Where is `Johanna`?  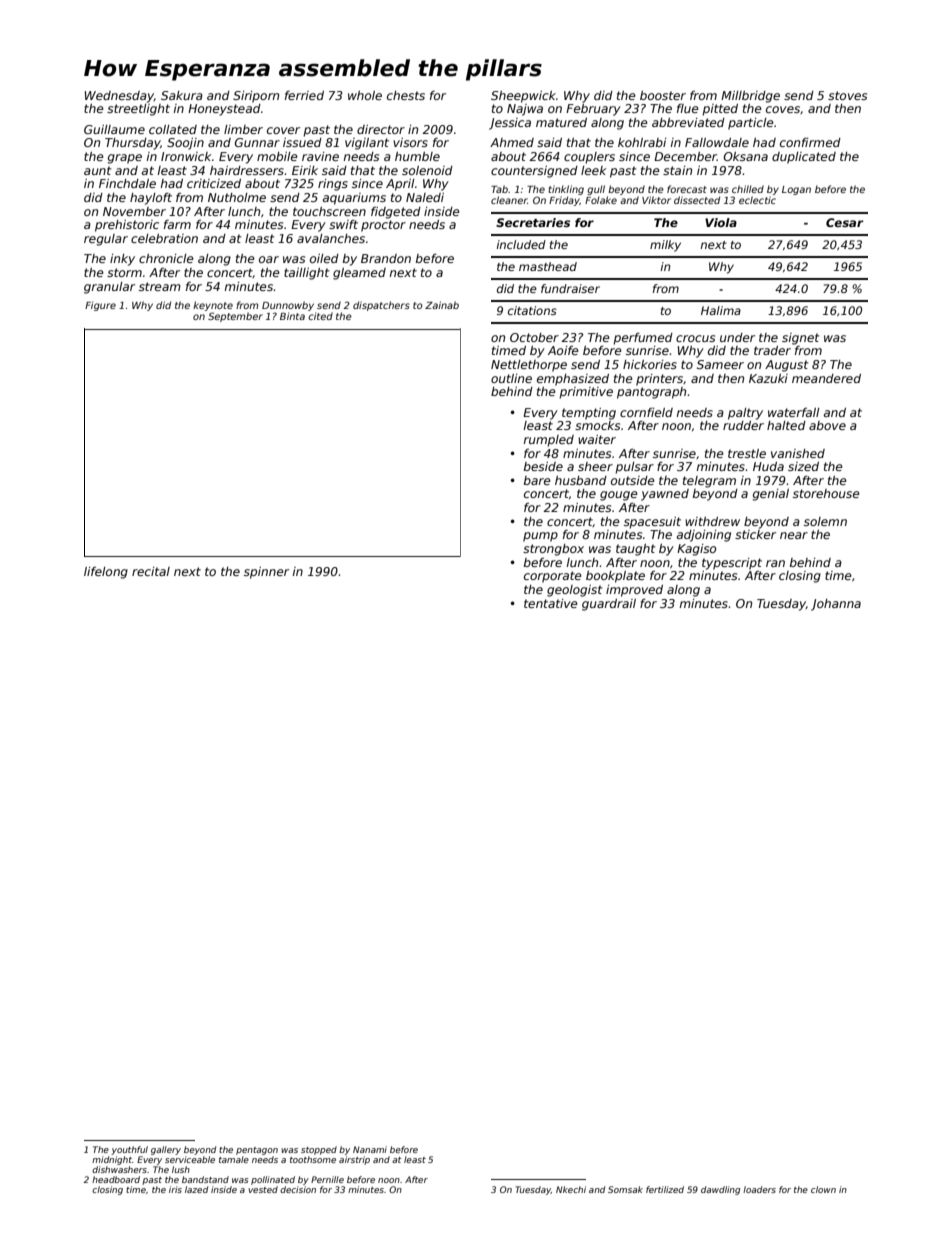
Johanna is located at coordinates (836, 605).
